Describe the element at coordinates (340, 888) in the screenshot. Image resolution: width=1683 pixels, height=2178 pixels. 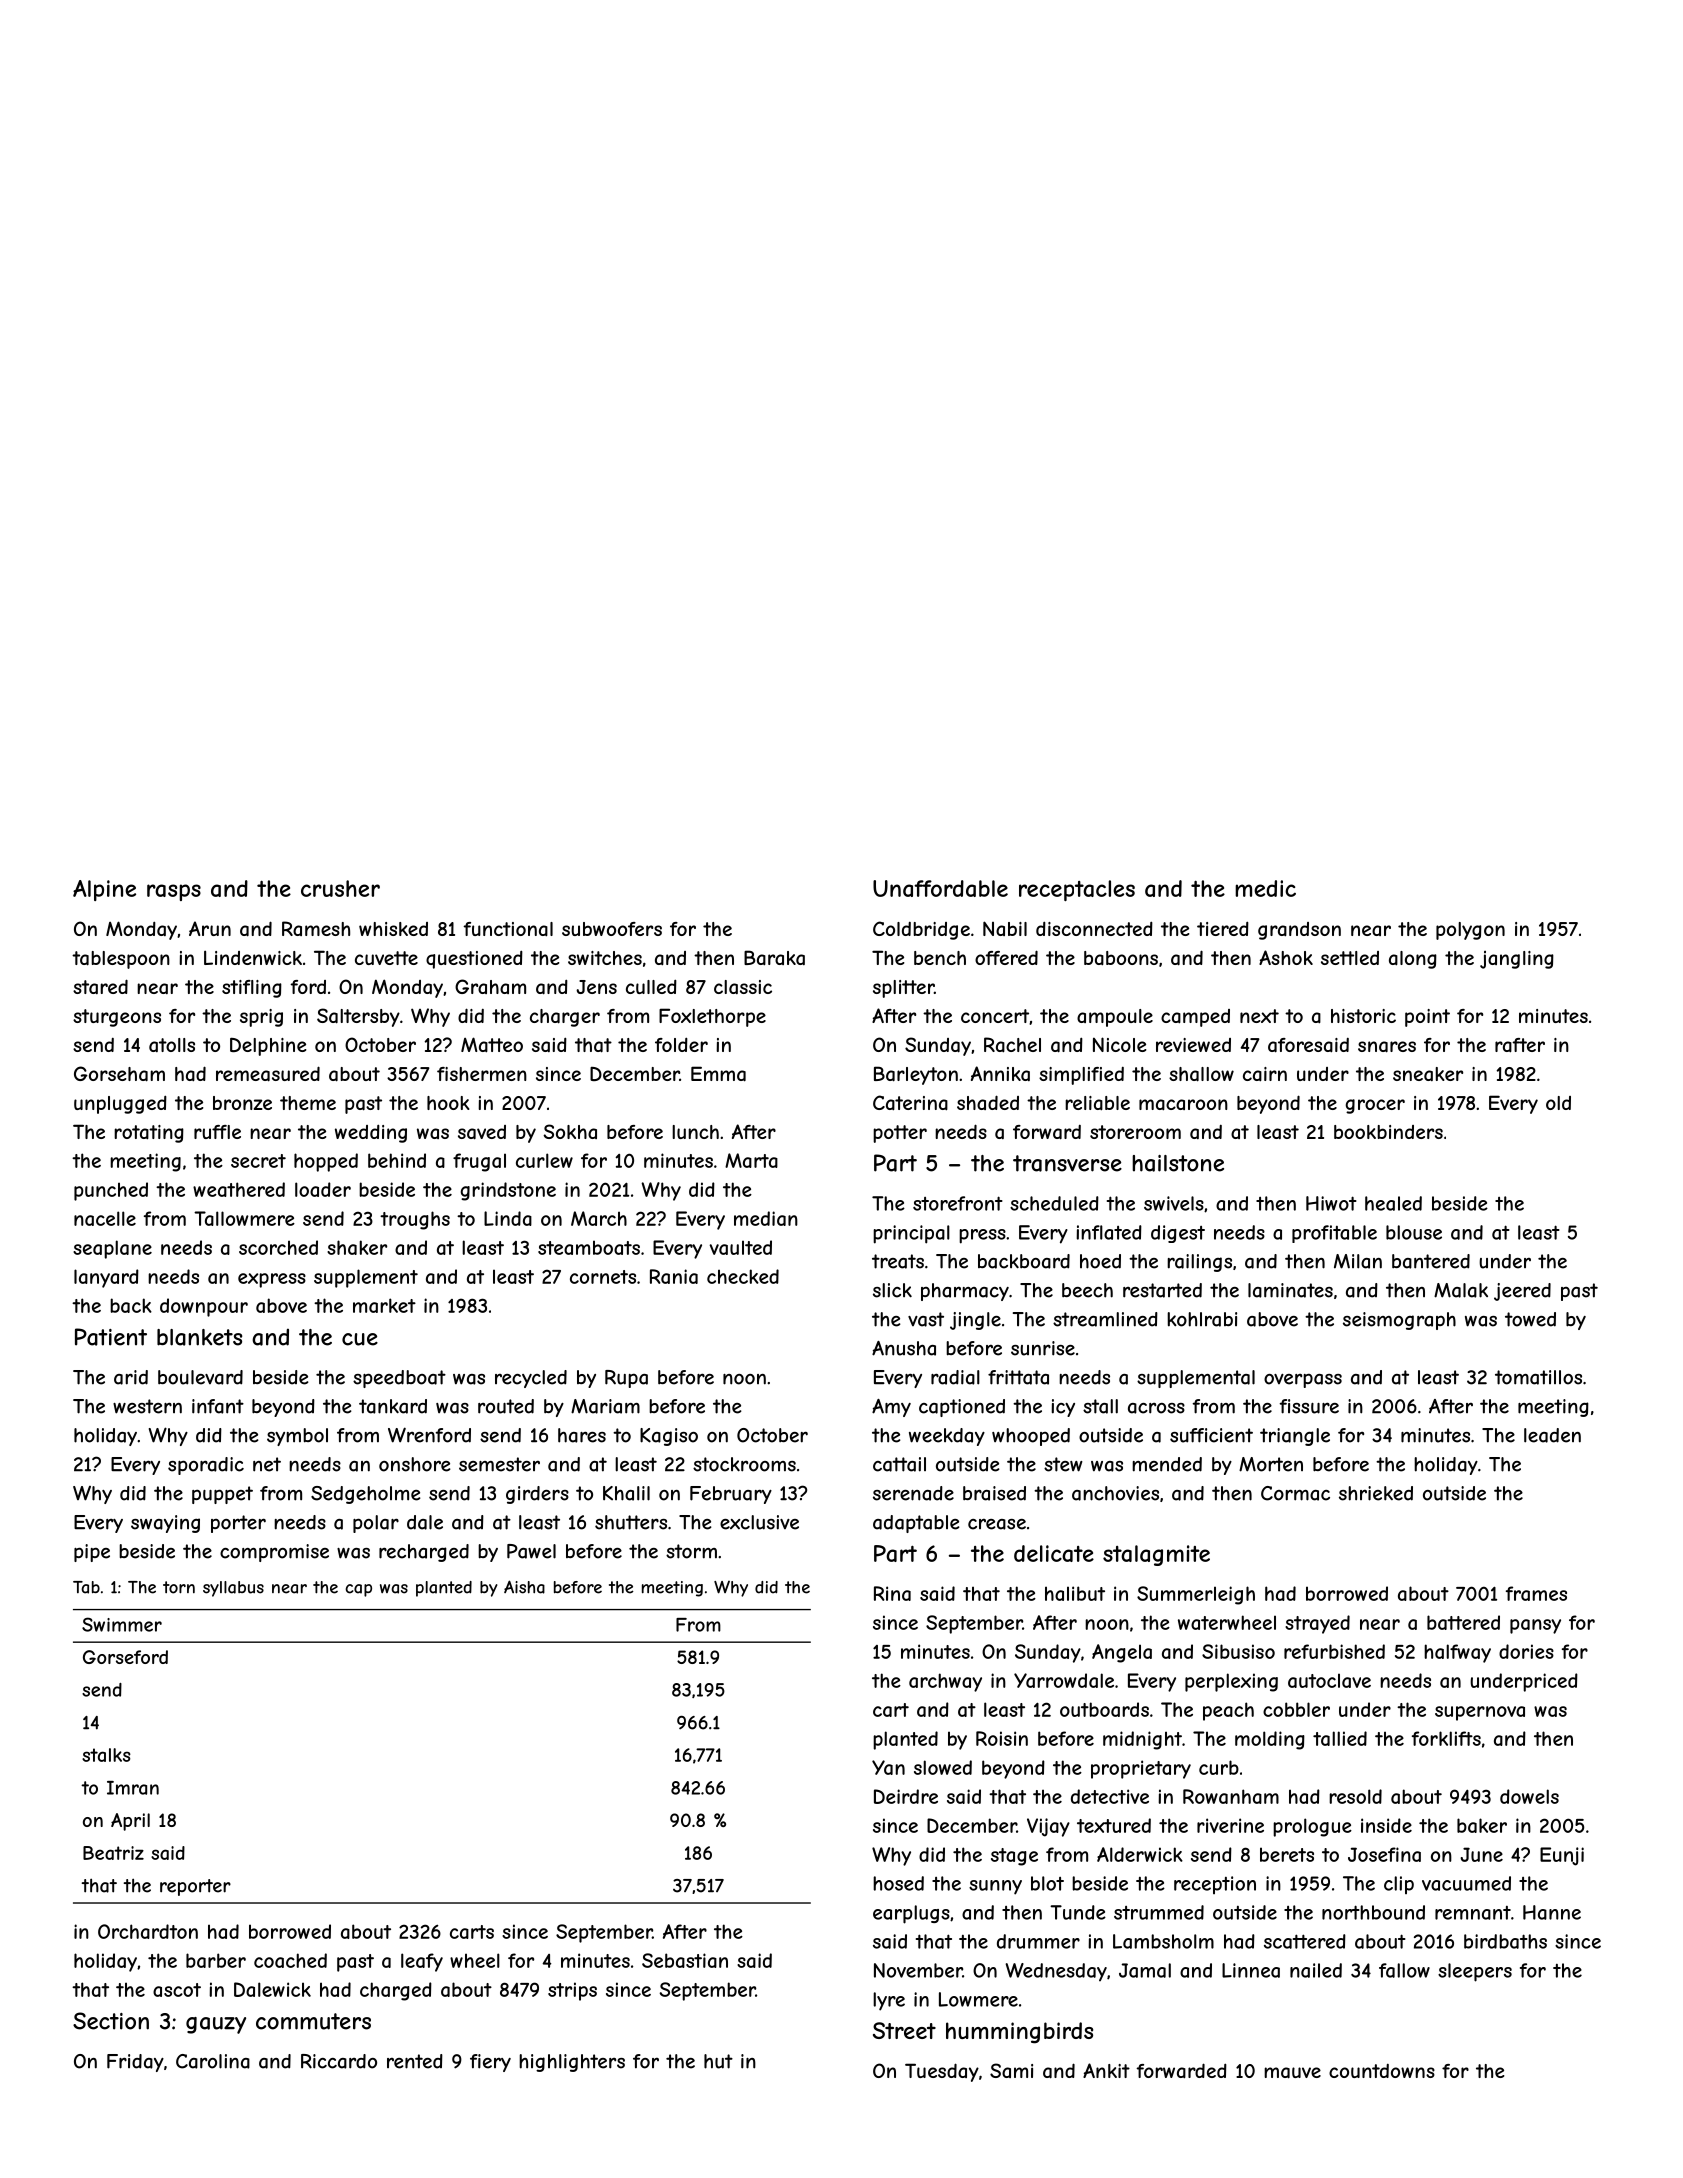
I see `crusher` at that location.
